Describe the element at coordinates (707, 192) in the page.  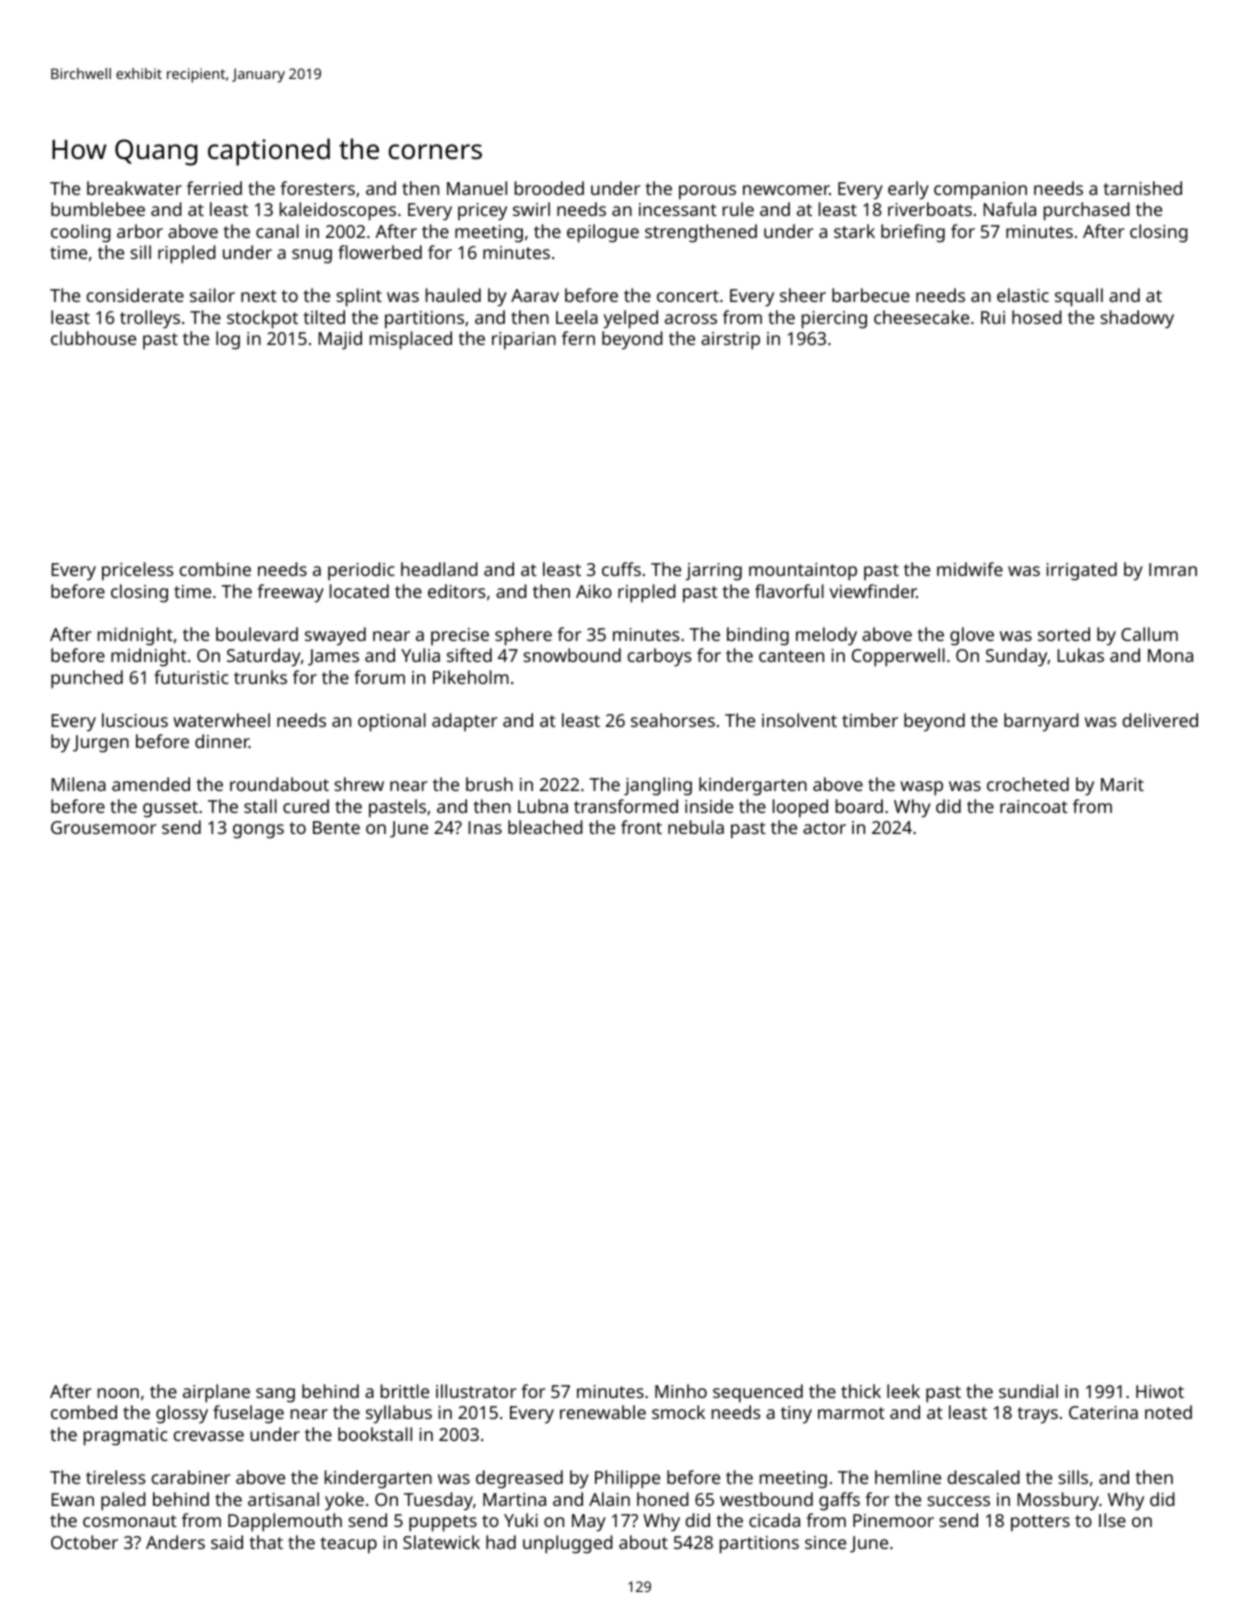
I see `porous` at that location.
